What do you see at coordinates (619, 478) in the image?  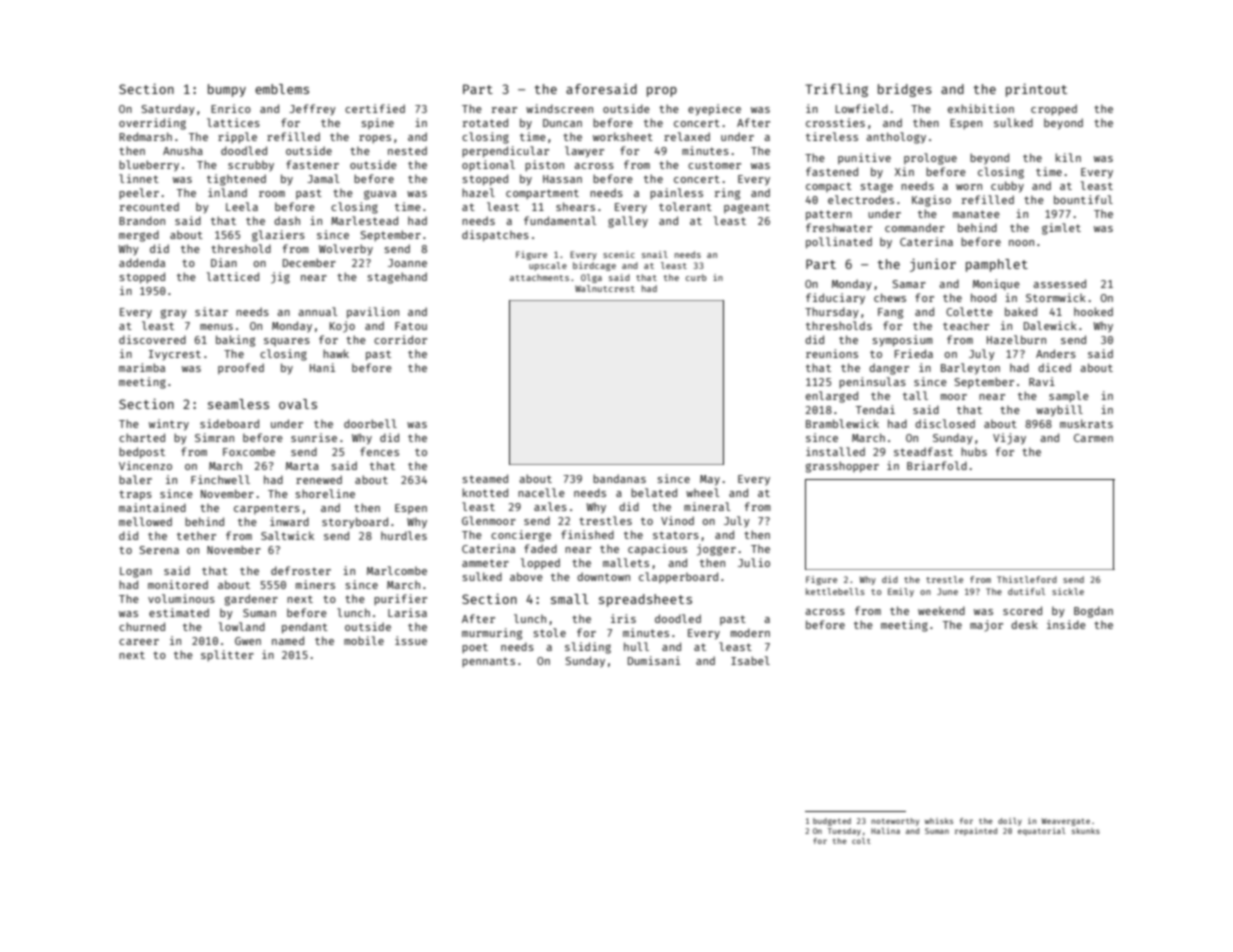 I see `bandanas` at bounding box center [619, 478].
